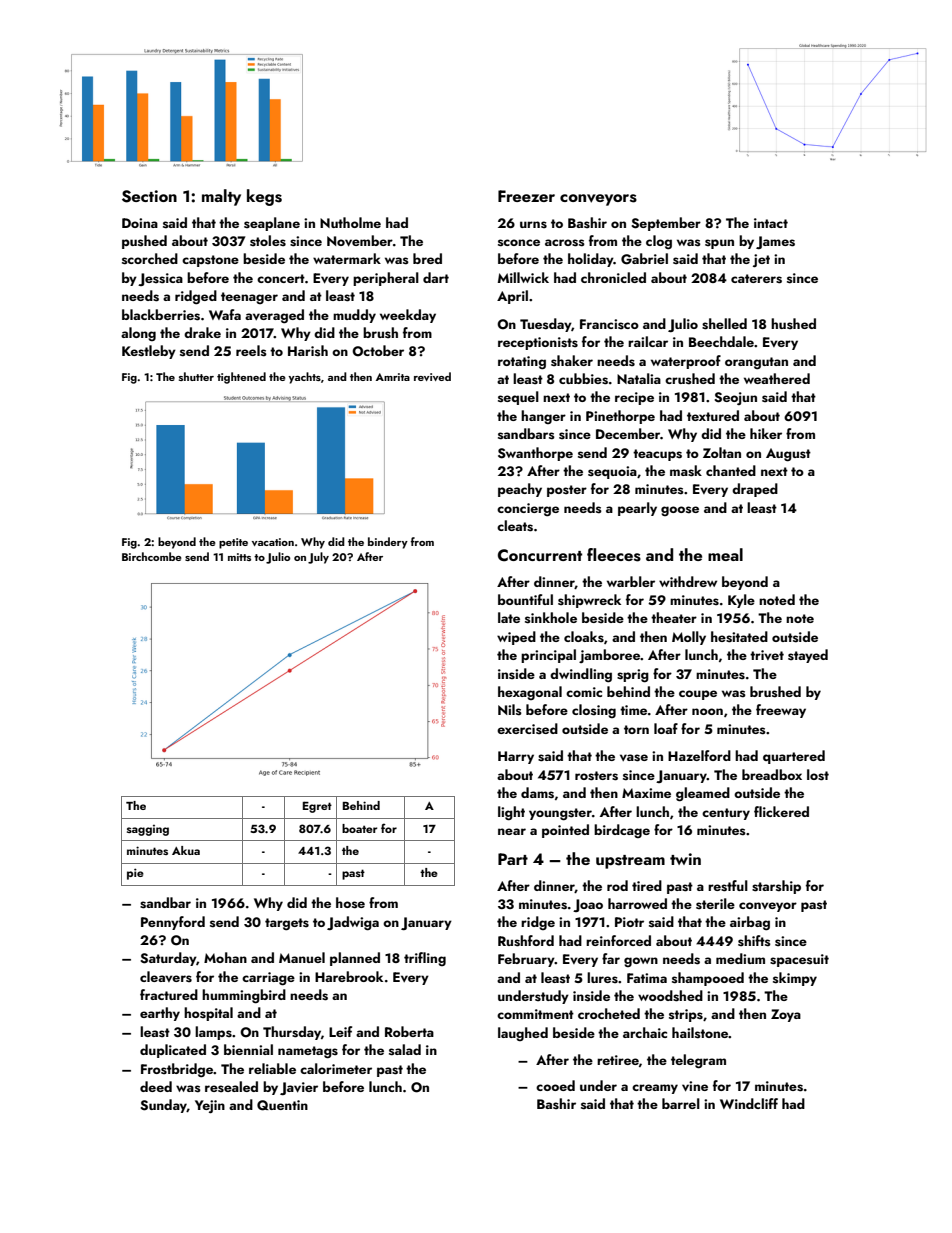 The image size is (952, 1233). Describe the element at coordinates (771, 223) in the screenshot. I see `intact` at that location.
